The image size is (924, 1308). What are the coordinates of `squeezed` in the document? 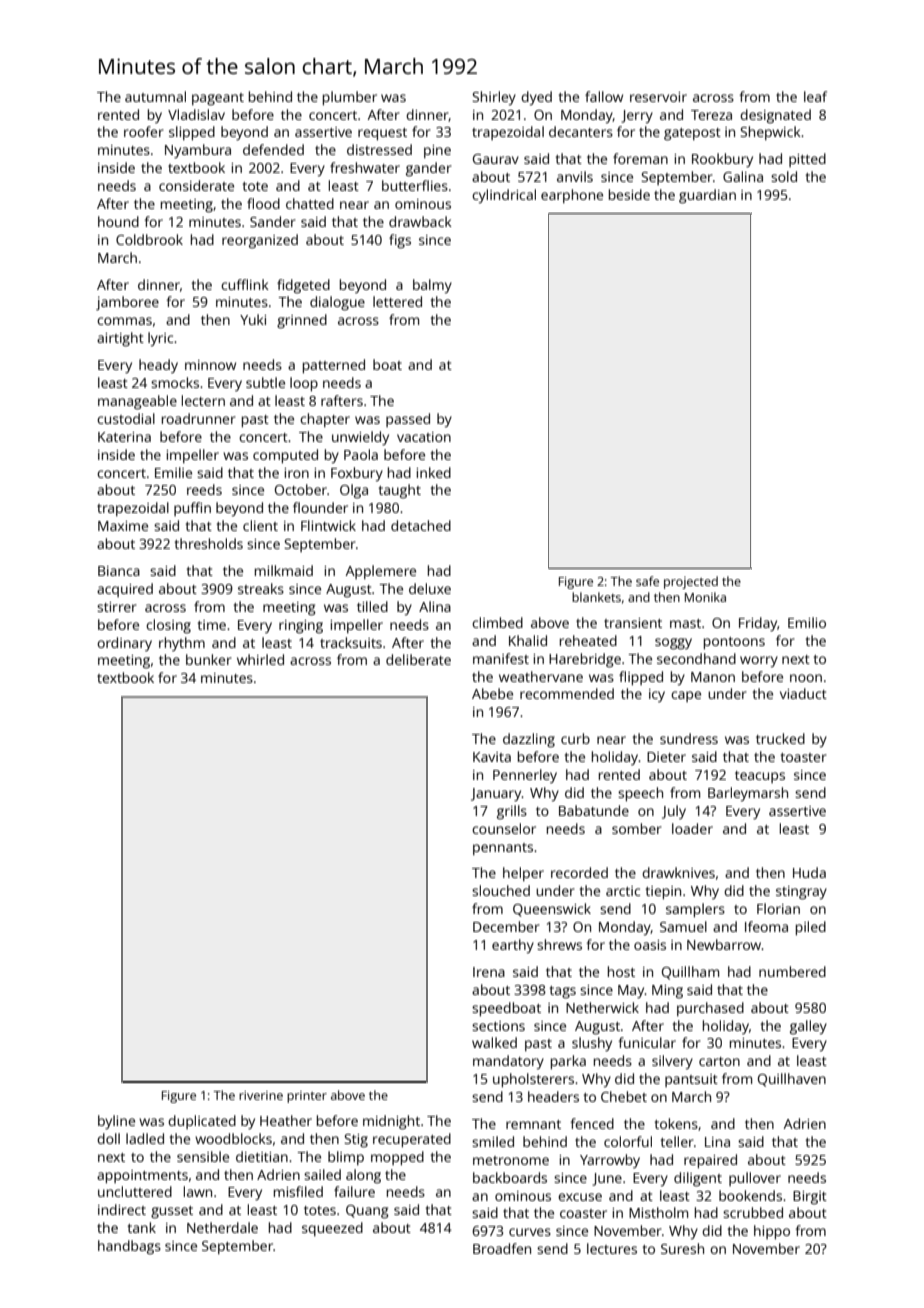 It's located at (332, 1229).
